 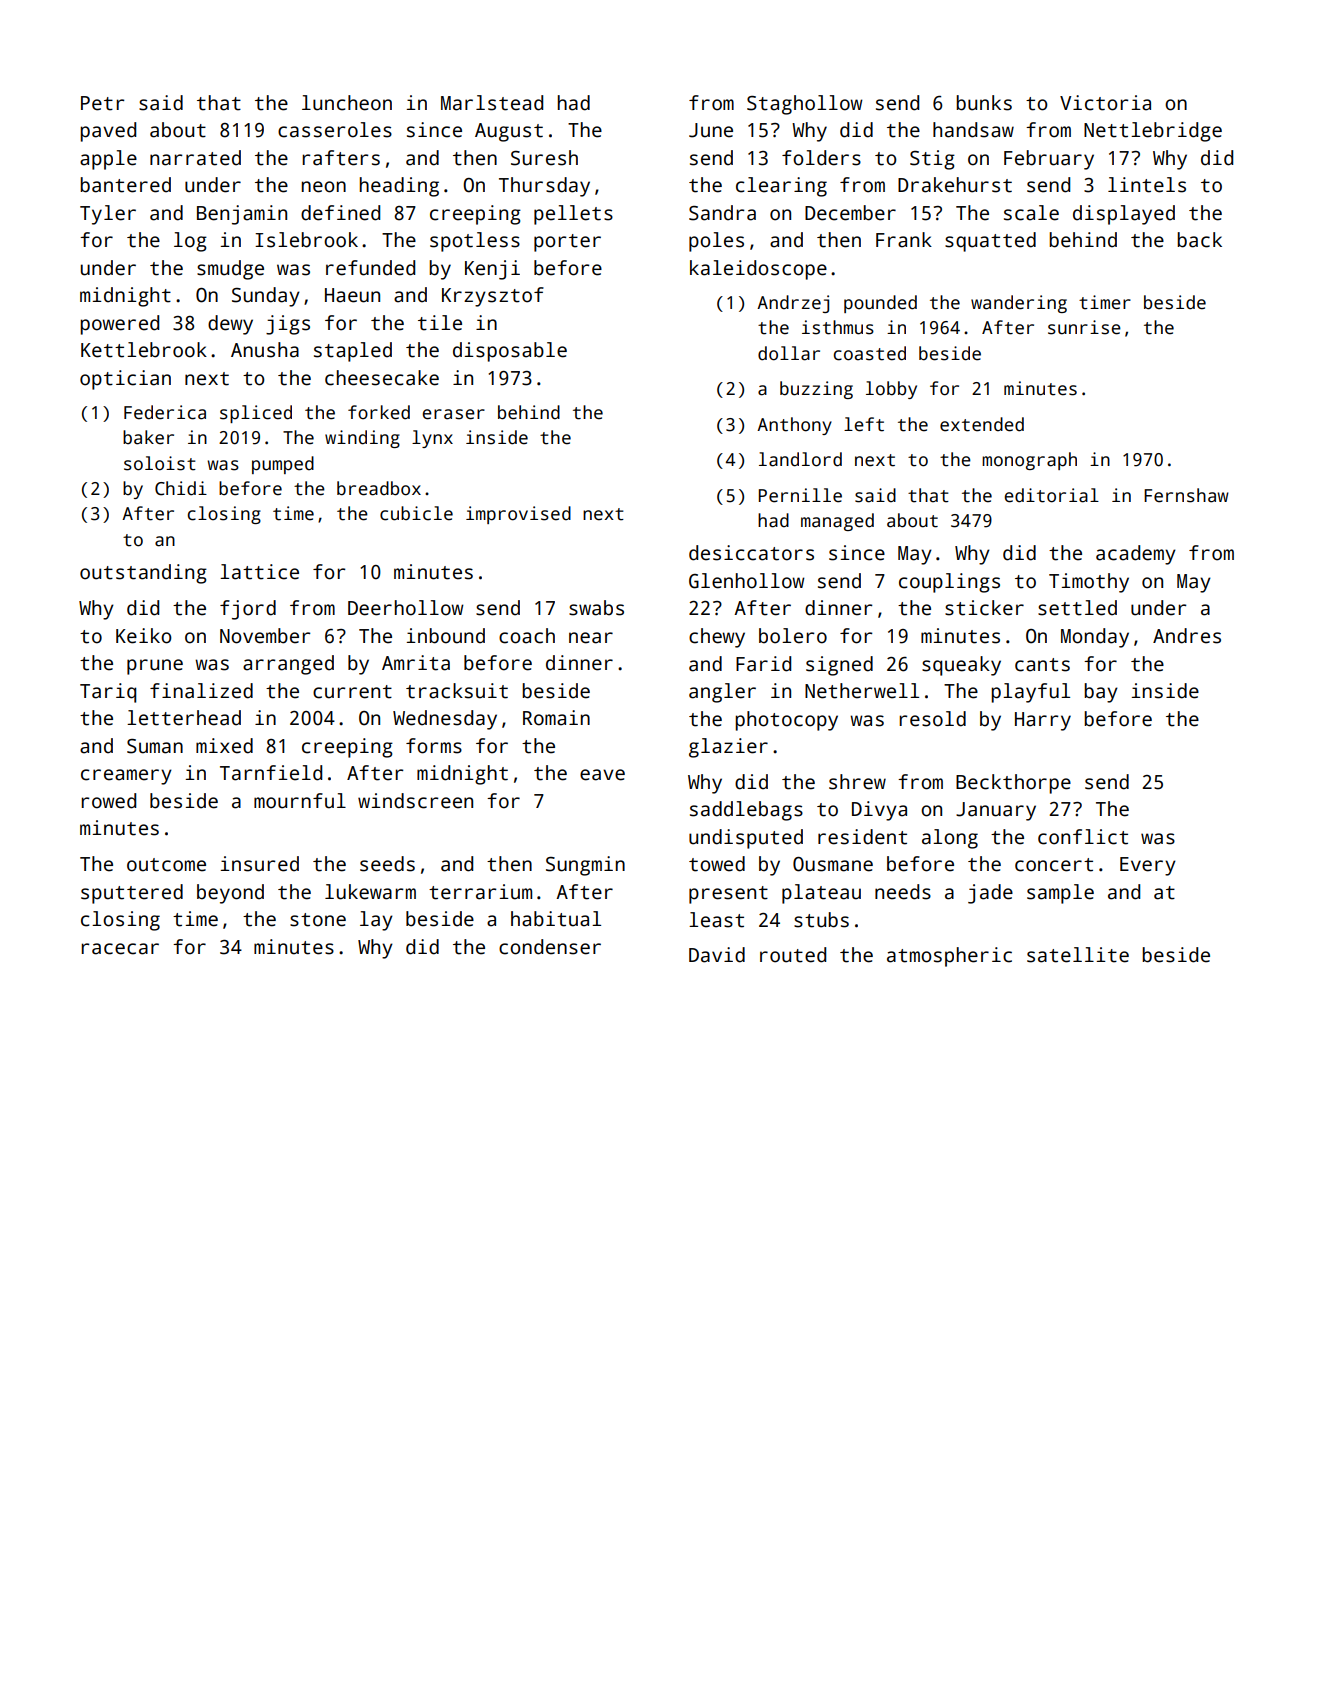 I want to click on improvised, so click(x=518, y=515).
